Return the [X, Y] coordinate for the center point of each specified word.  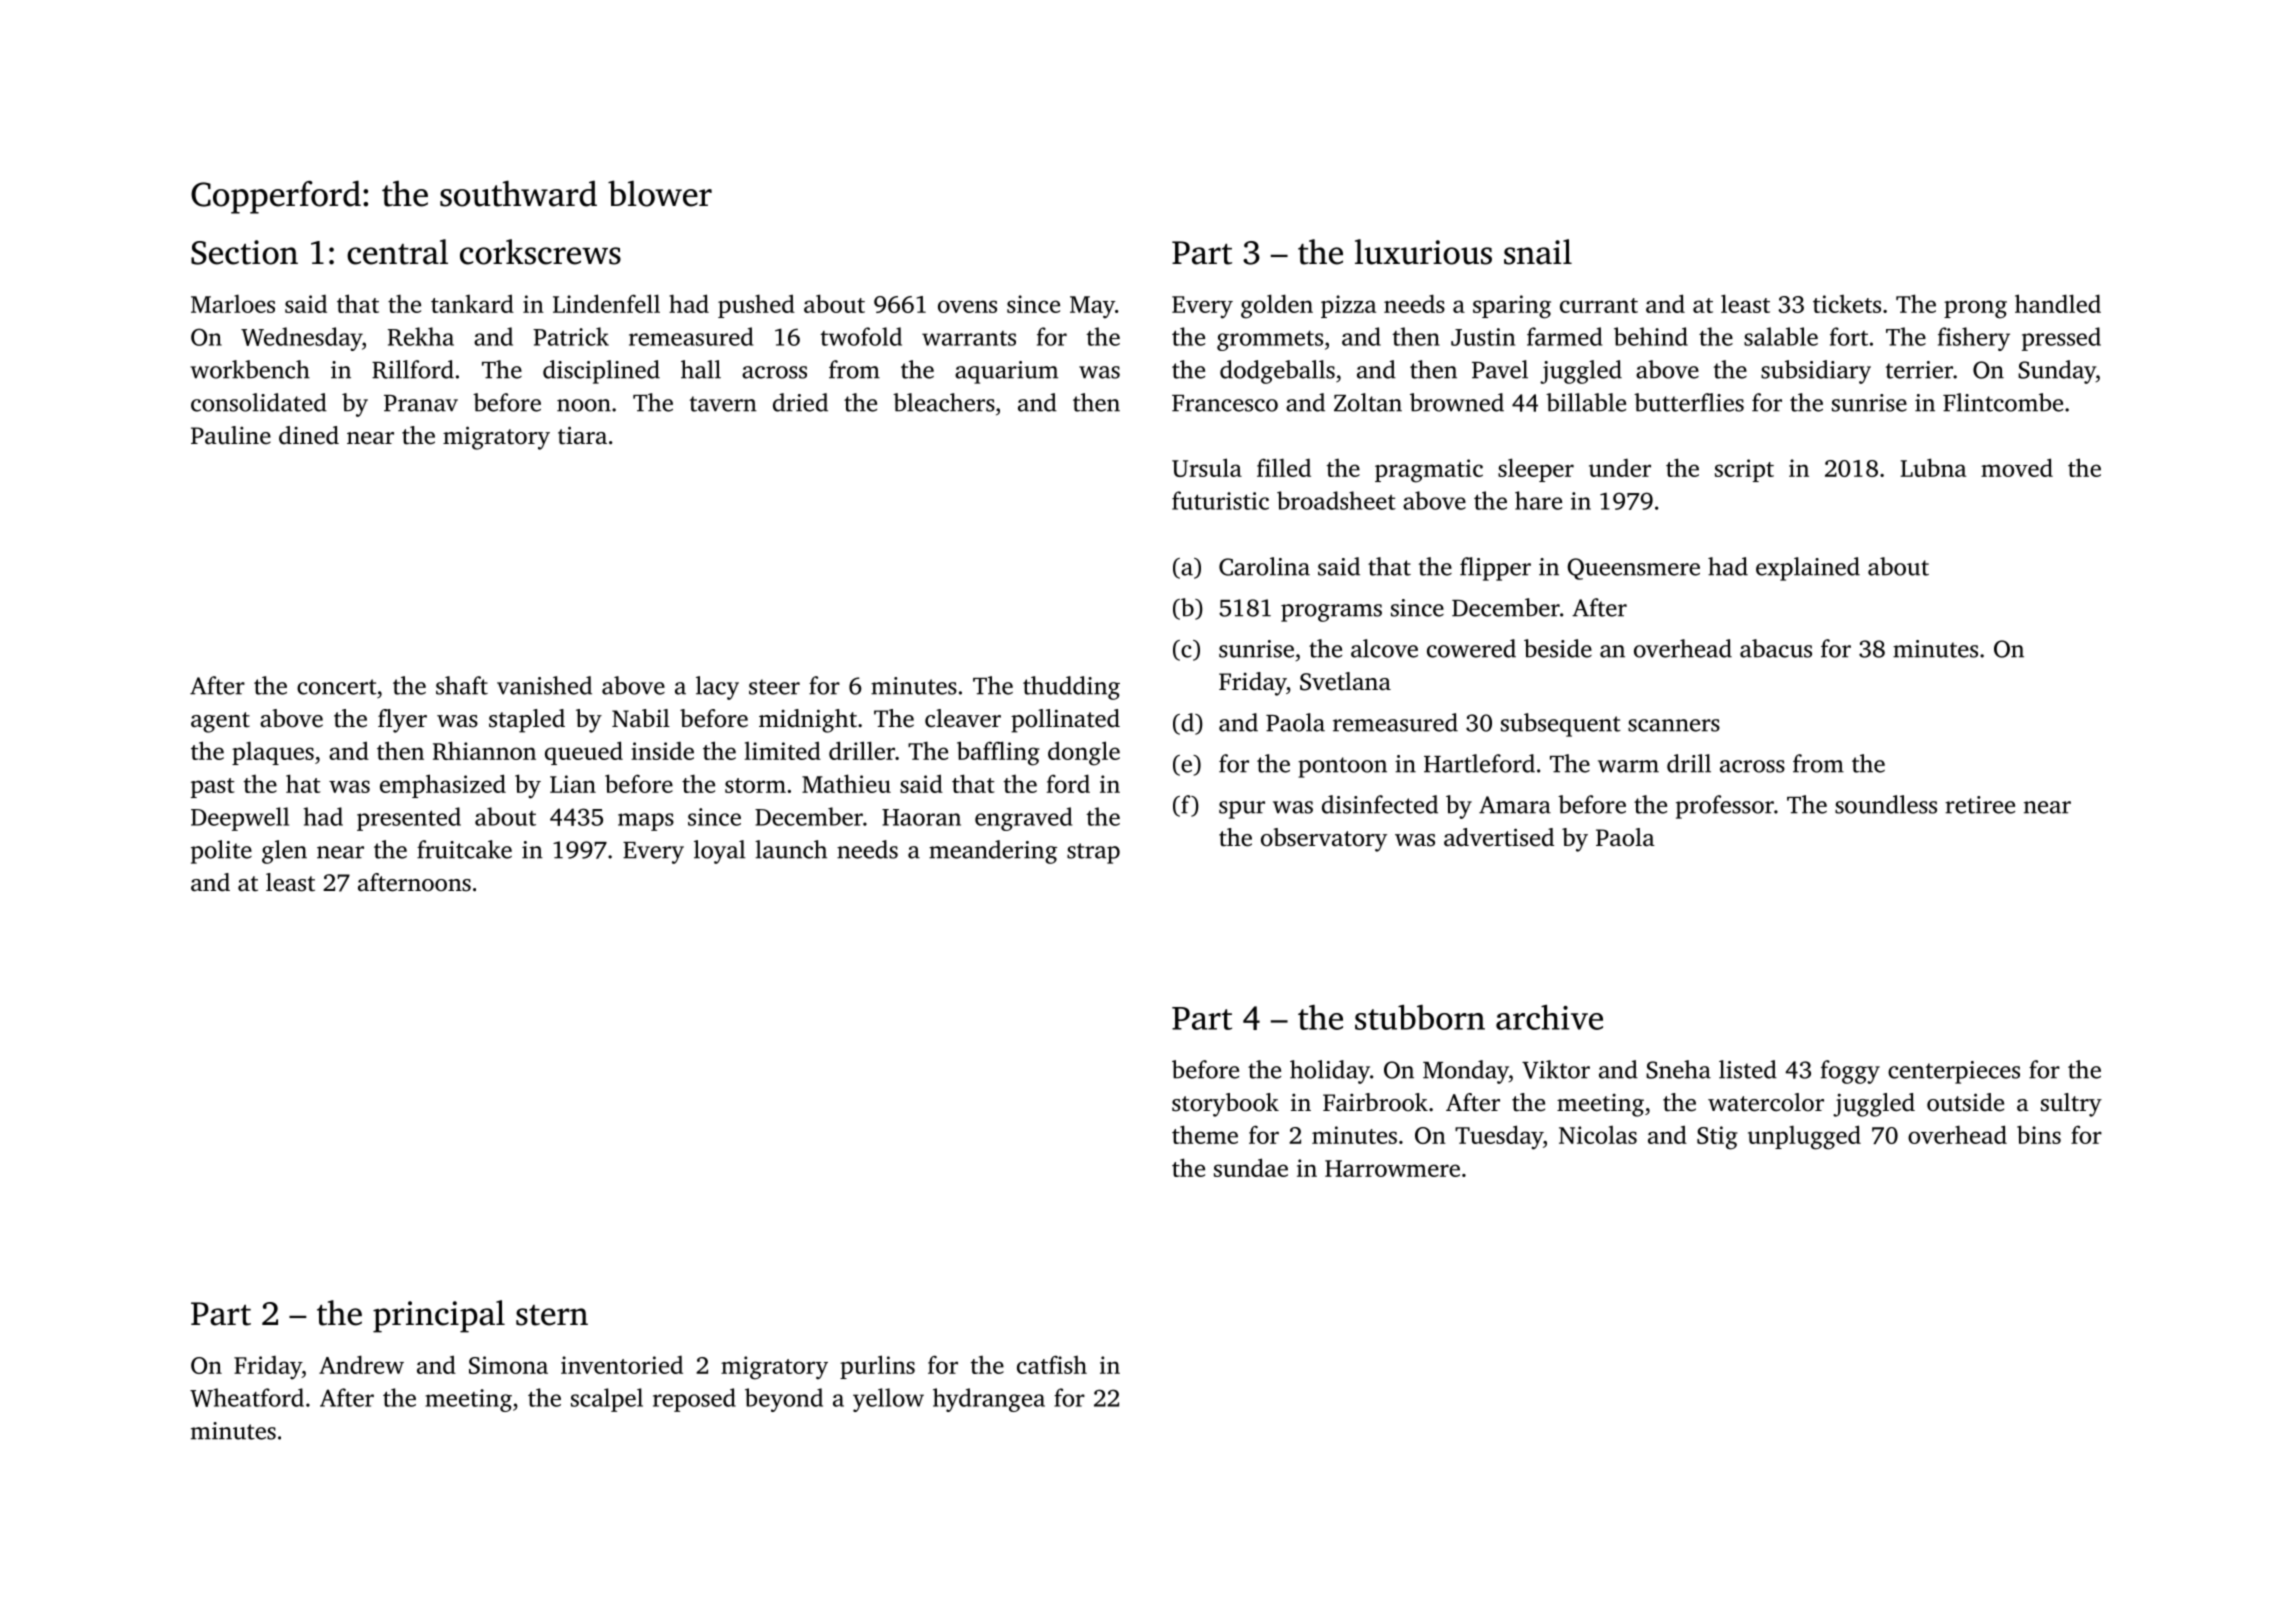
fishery [1974, 339]
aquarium [1006, 372]
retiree [1980, 805]
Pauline [231, 435]
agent [220, 722]
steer [774, 687]
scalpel [607, 1400]
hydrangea [989, 1400]
